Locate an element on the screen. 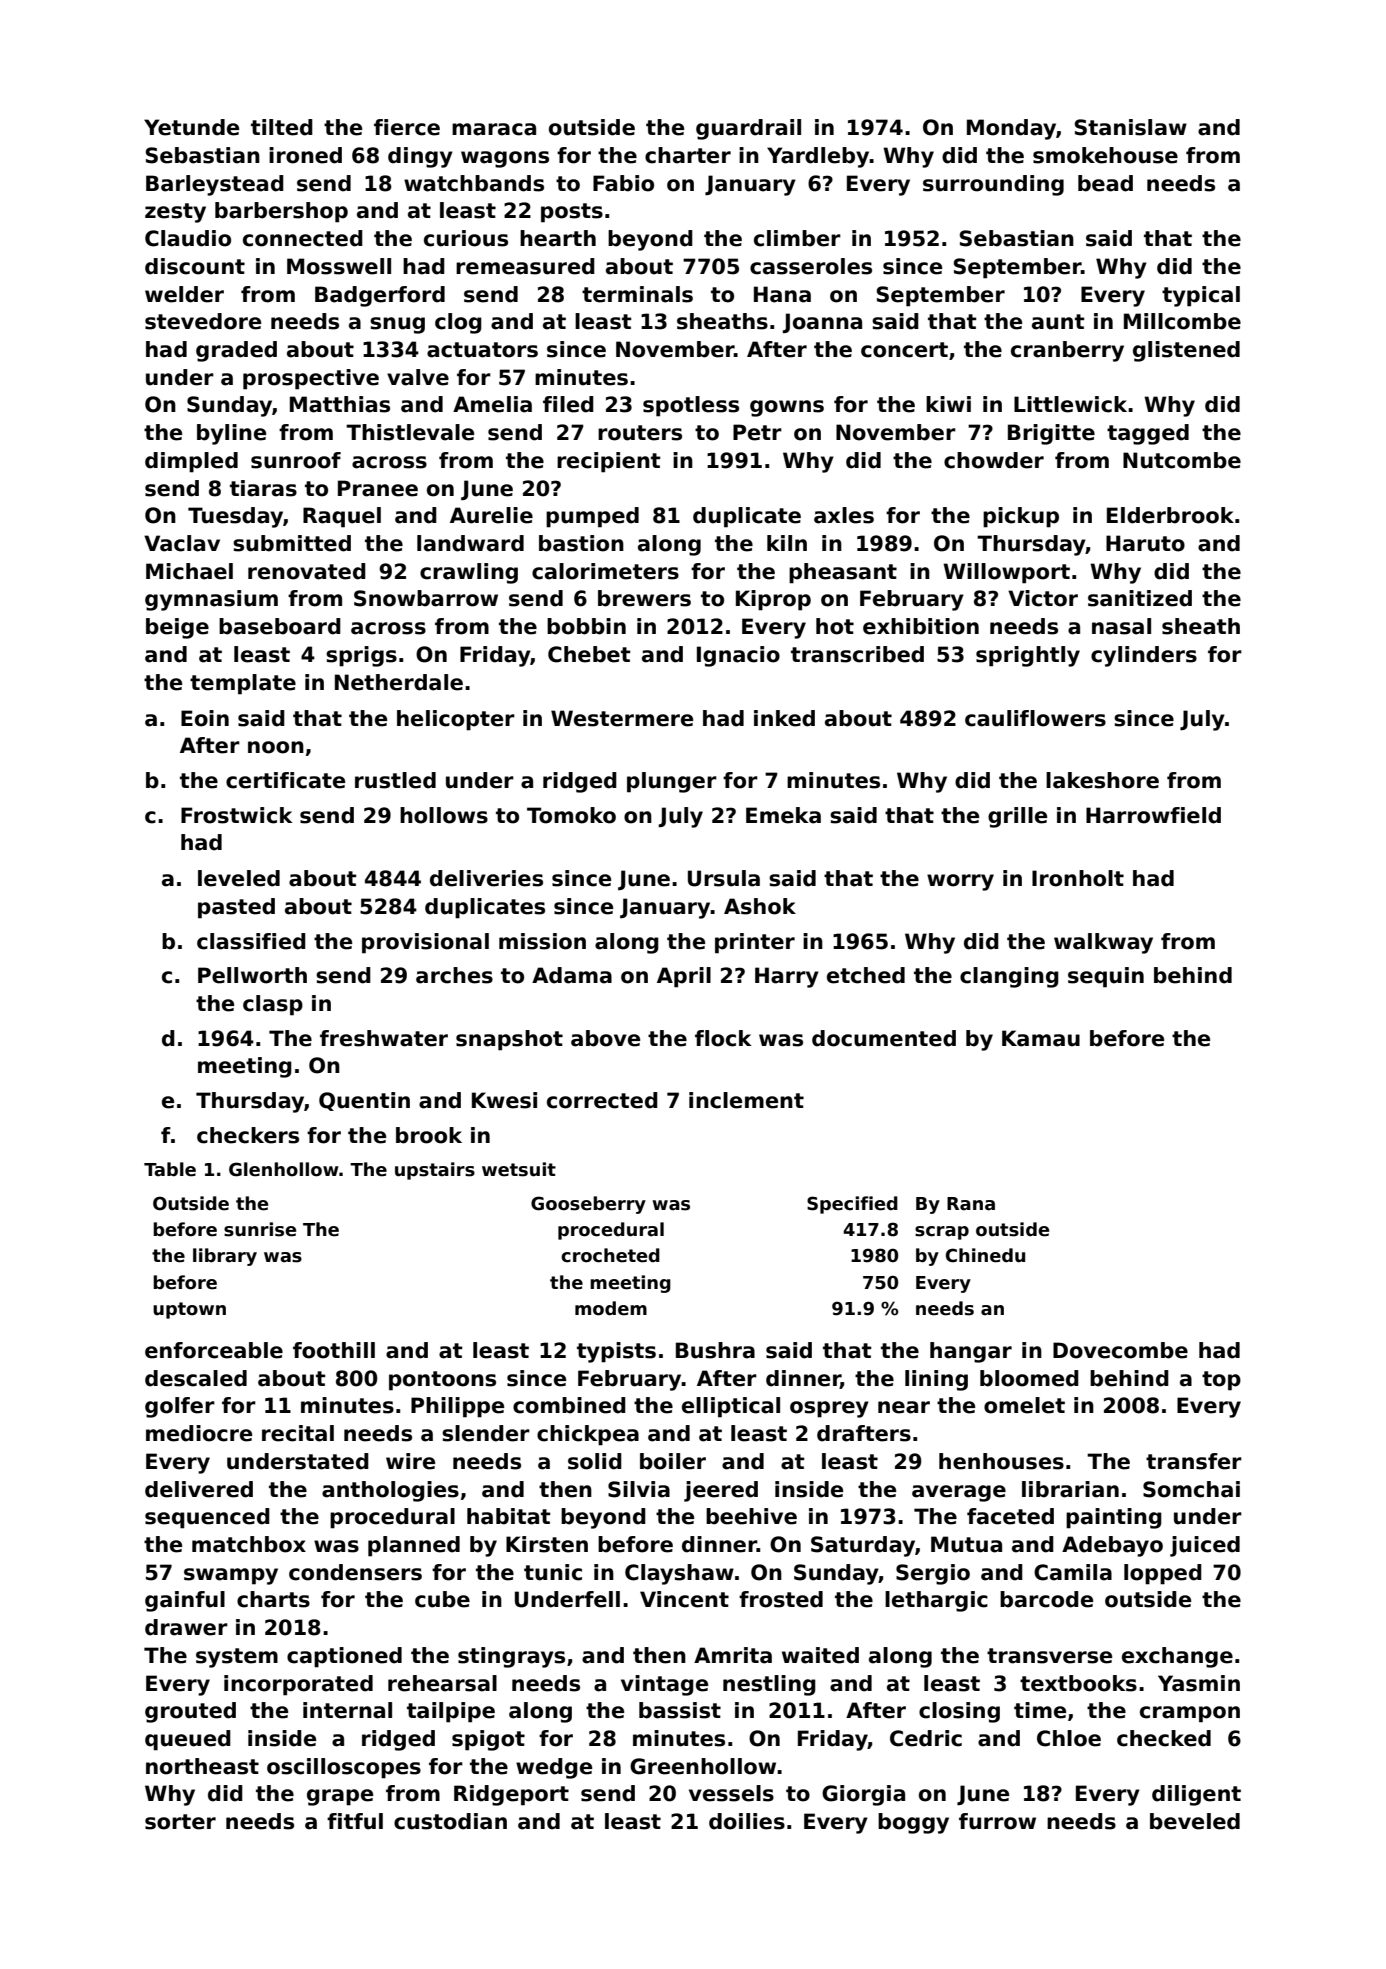 This screenshot has width=1386, height=1969. posts is located at coordinates (572, 213).
